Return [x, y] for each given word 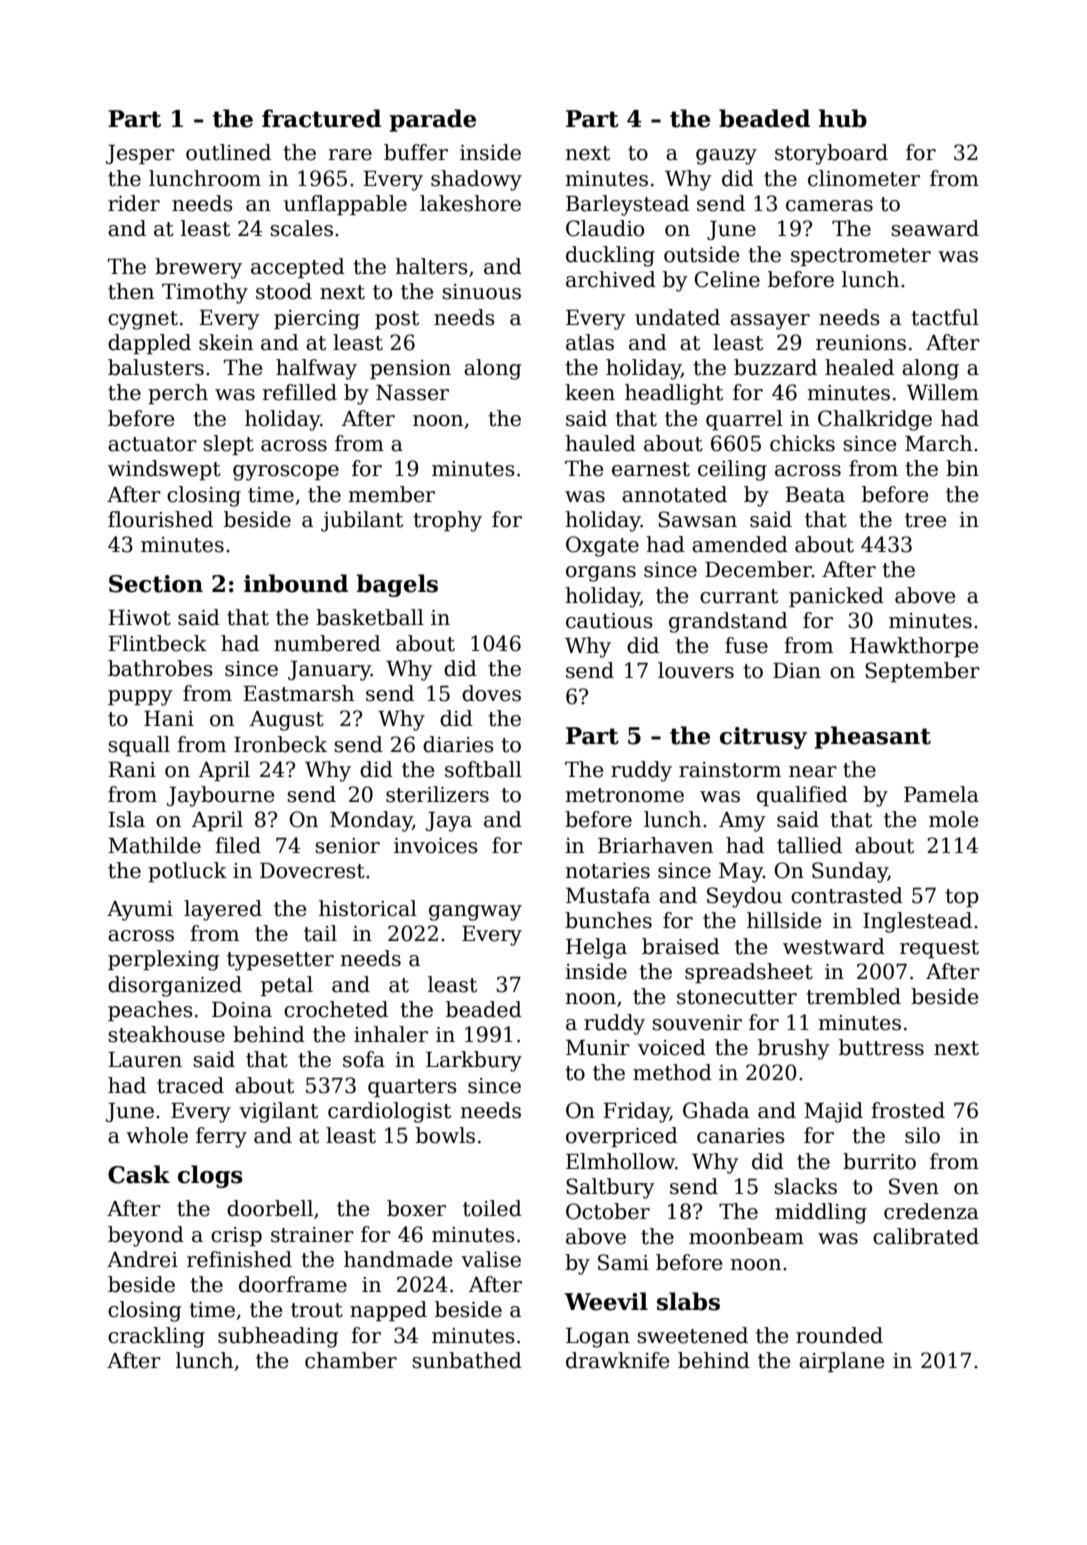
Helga [596, 948]
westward [834, 946]
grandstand [728, 622]
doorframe [293, 1284]
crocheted [336, 1009]
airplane [841, 1362]
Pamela [941, 794]
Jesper [140, 154]
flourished [160, 519]
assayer [770, 322]
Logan [598, 1338]
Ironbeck [280, 744]
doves [491, 693]
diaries [458, 744]
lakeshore [470, 203]
